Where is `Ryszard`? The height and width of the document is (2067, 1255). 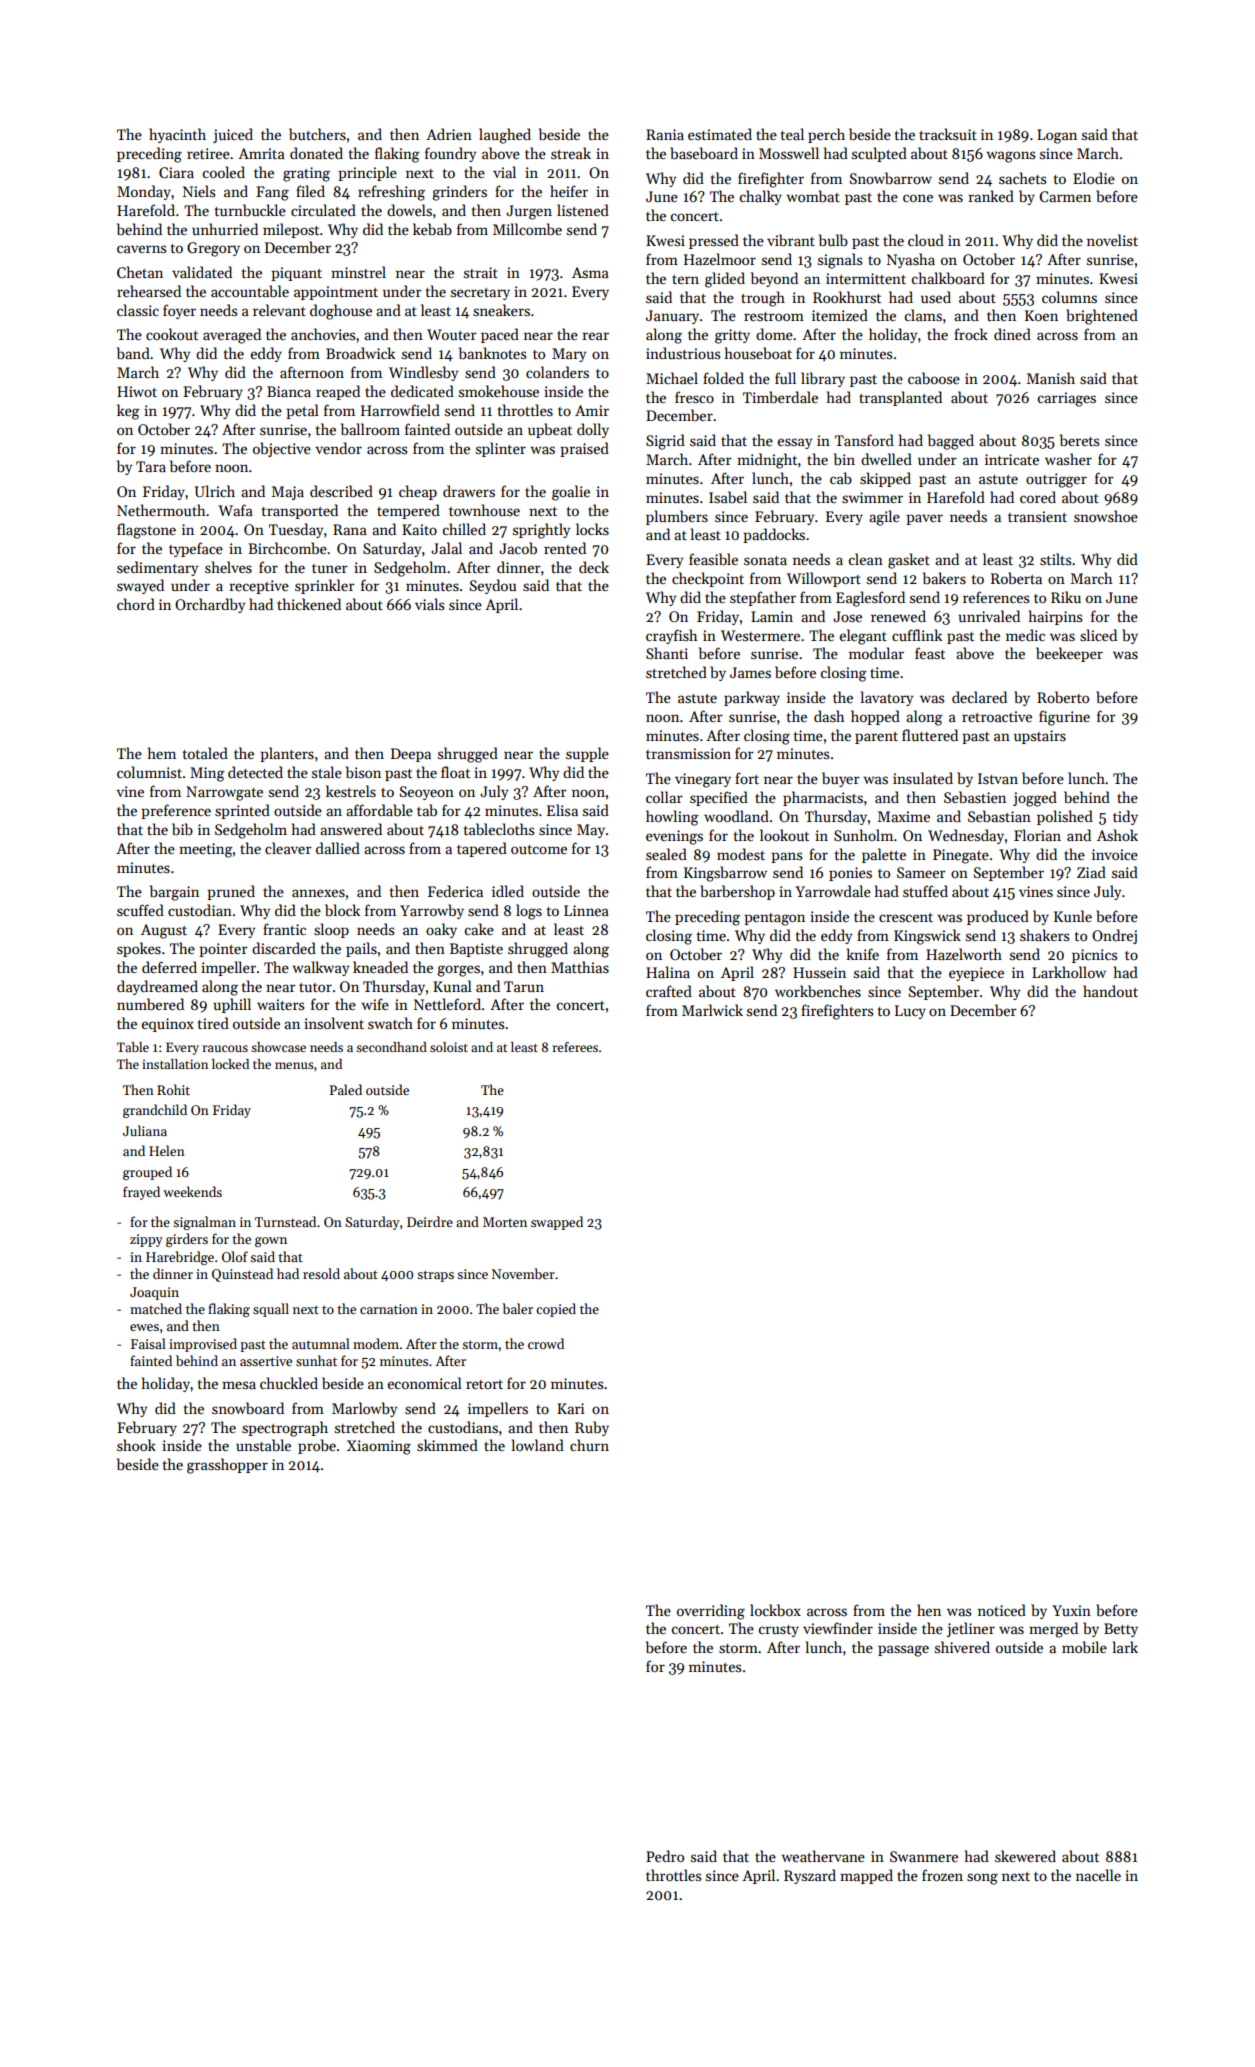
Ryszard is located at coordinates (810, 1876).
